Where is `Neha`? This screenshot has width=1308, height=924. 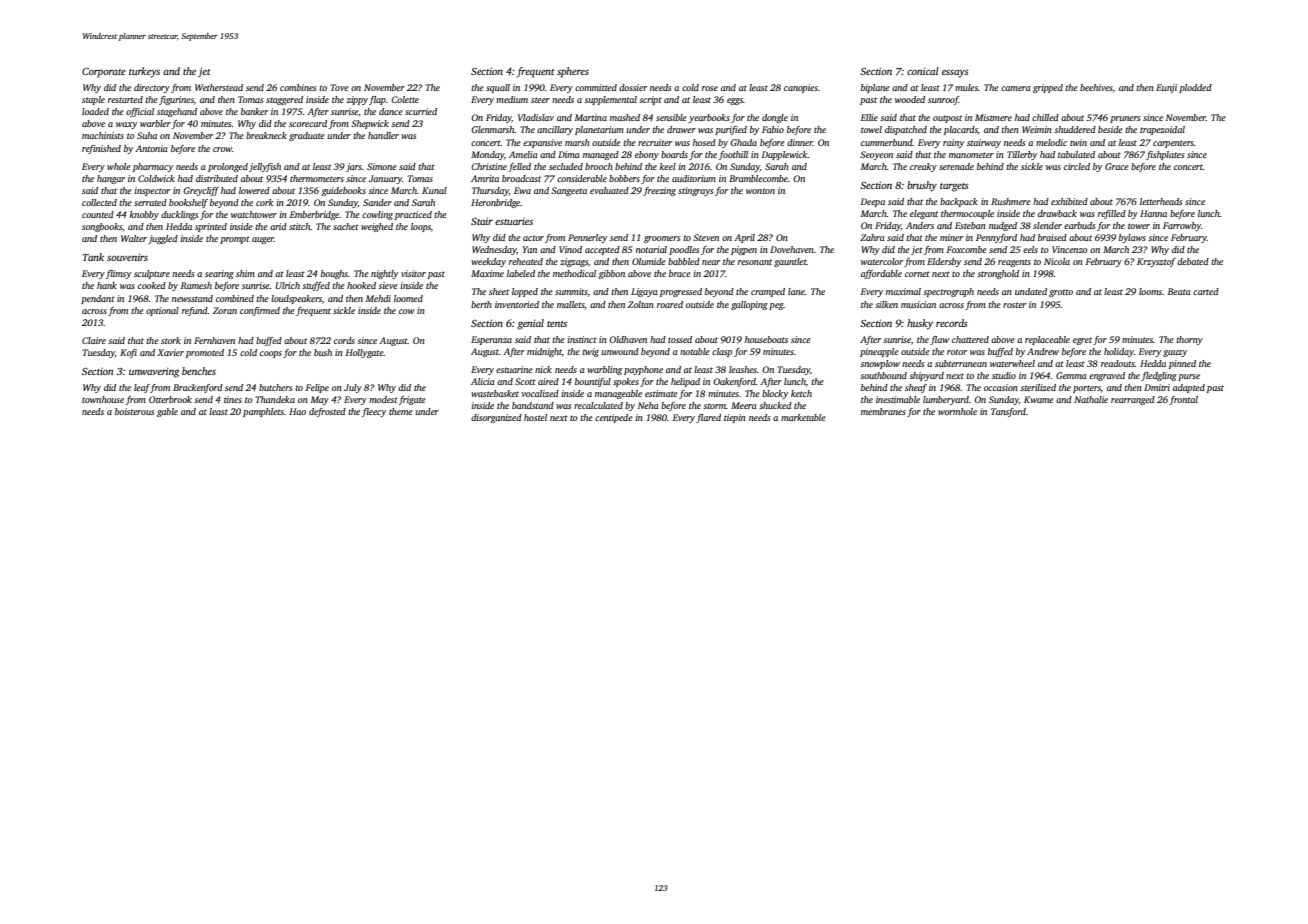
Neha is located at coordinates (648, 405).
